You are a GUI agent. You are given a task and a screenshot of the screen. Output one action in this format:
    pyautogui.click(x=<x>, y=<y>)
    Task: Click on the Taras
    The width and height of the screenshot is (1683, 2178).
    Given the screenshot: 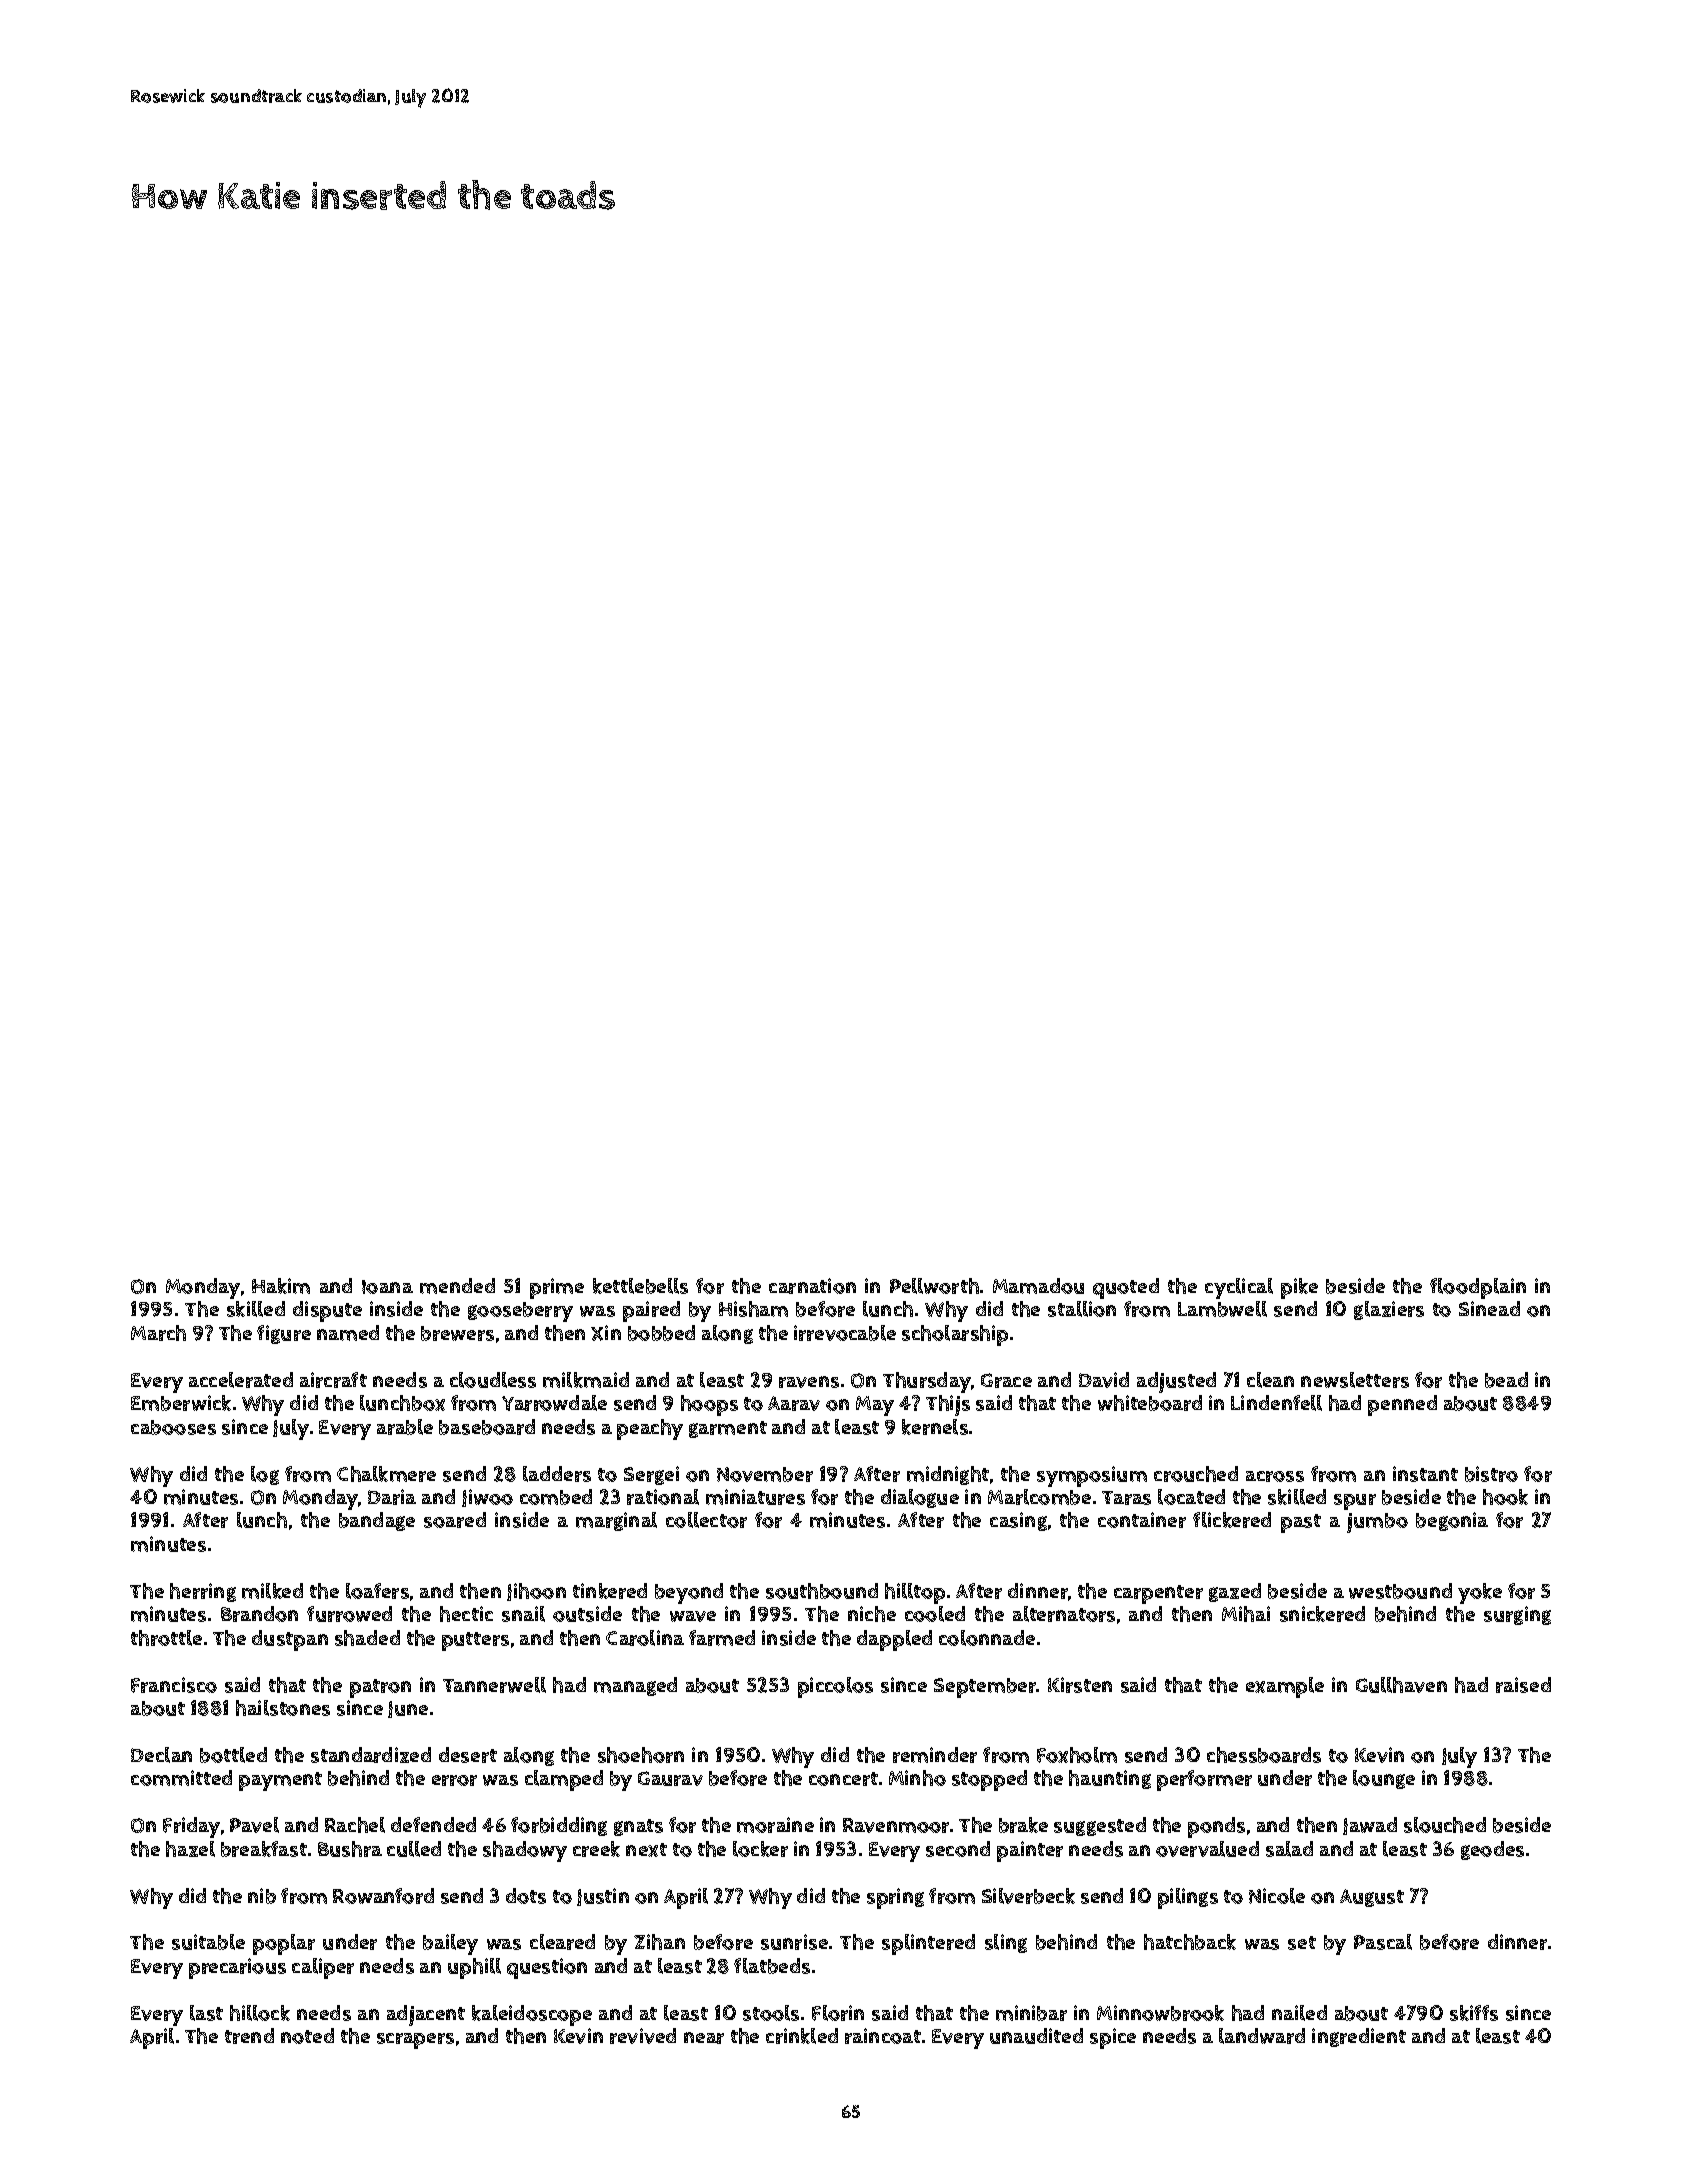 What is the action you would take?
    pyautogui.click(x=1126, y=1498)
